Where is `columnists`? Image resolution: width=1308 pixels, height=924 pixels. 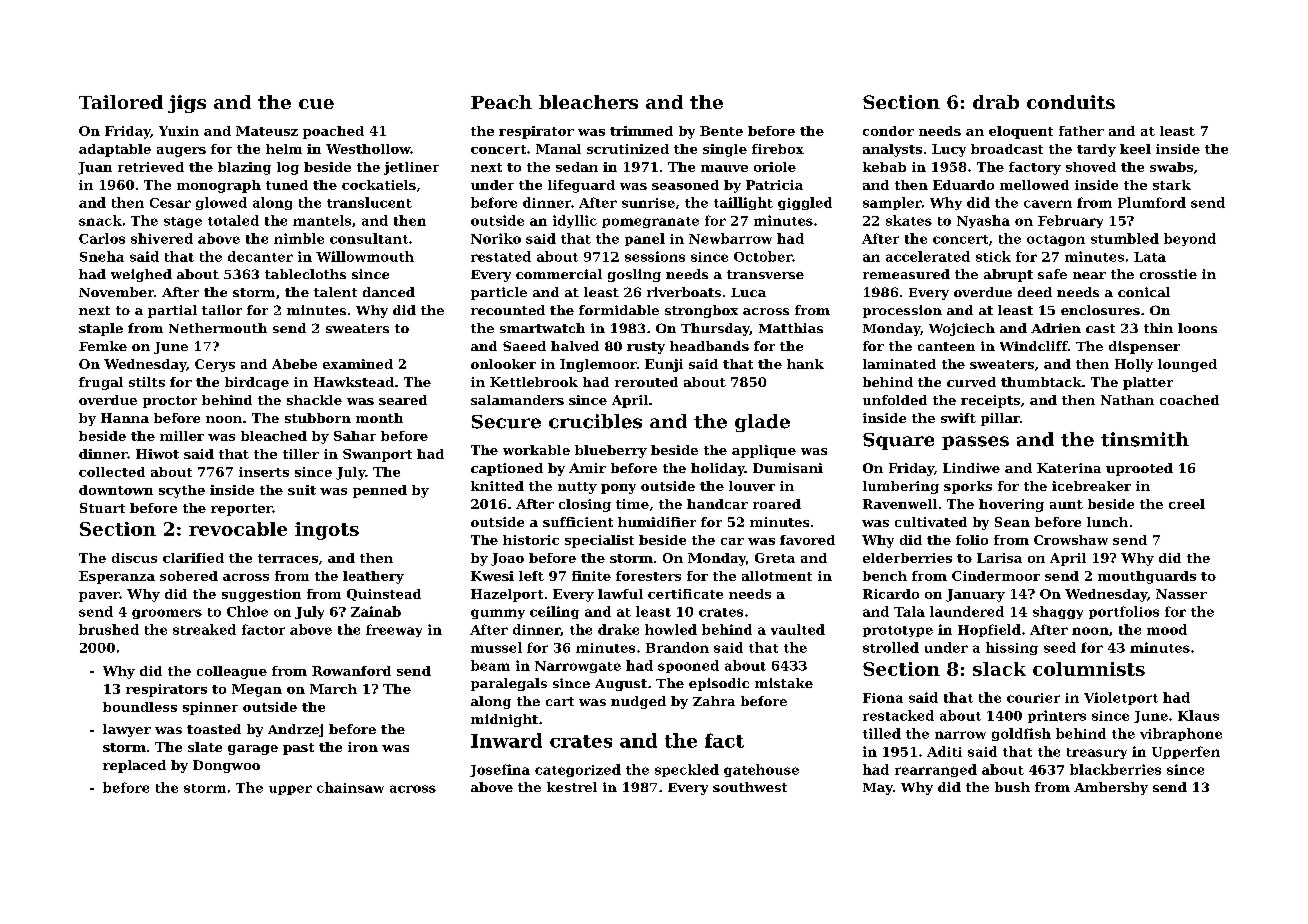 columnists is located at coordinates (1089, 669).
